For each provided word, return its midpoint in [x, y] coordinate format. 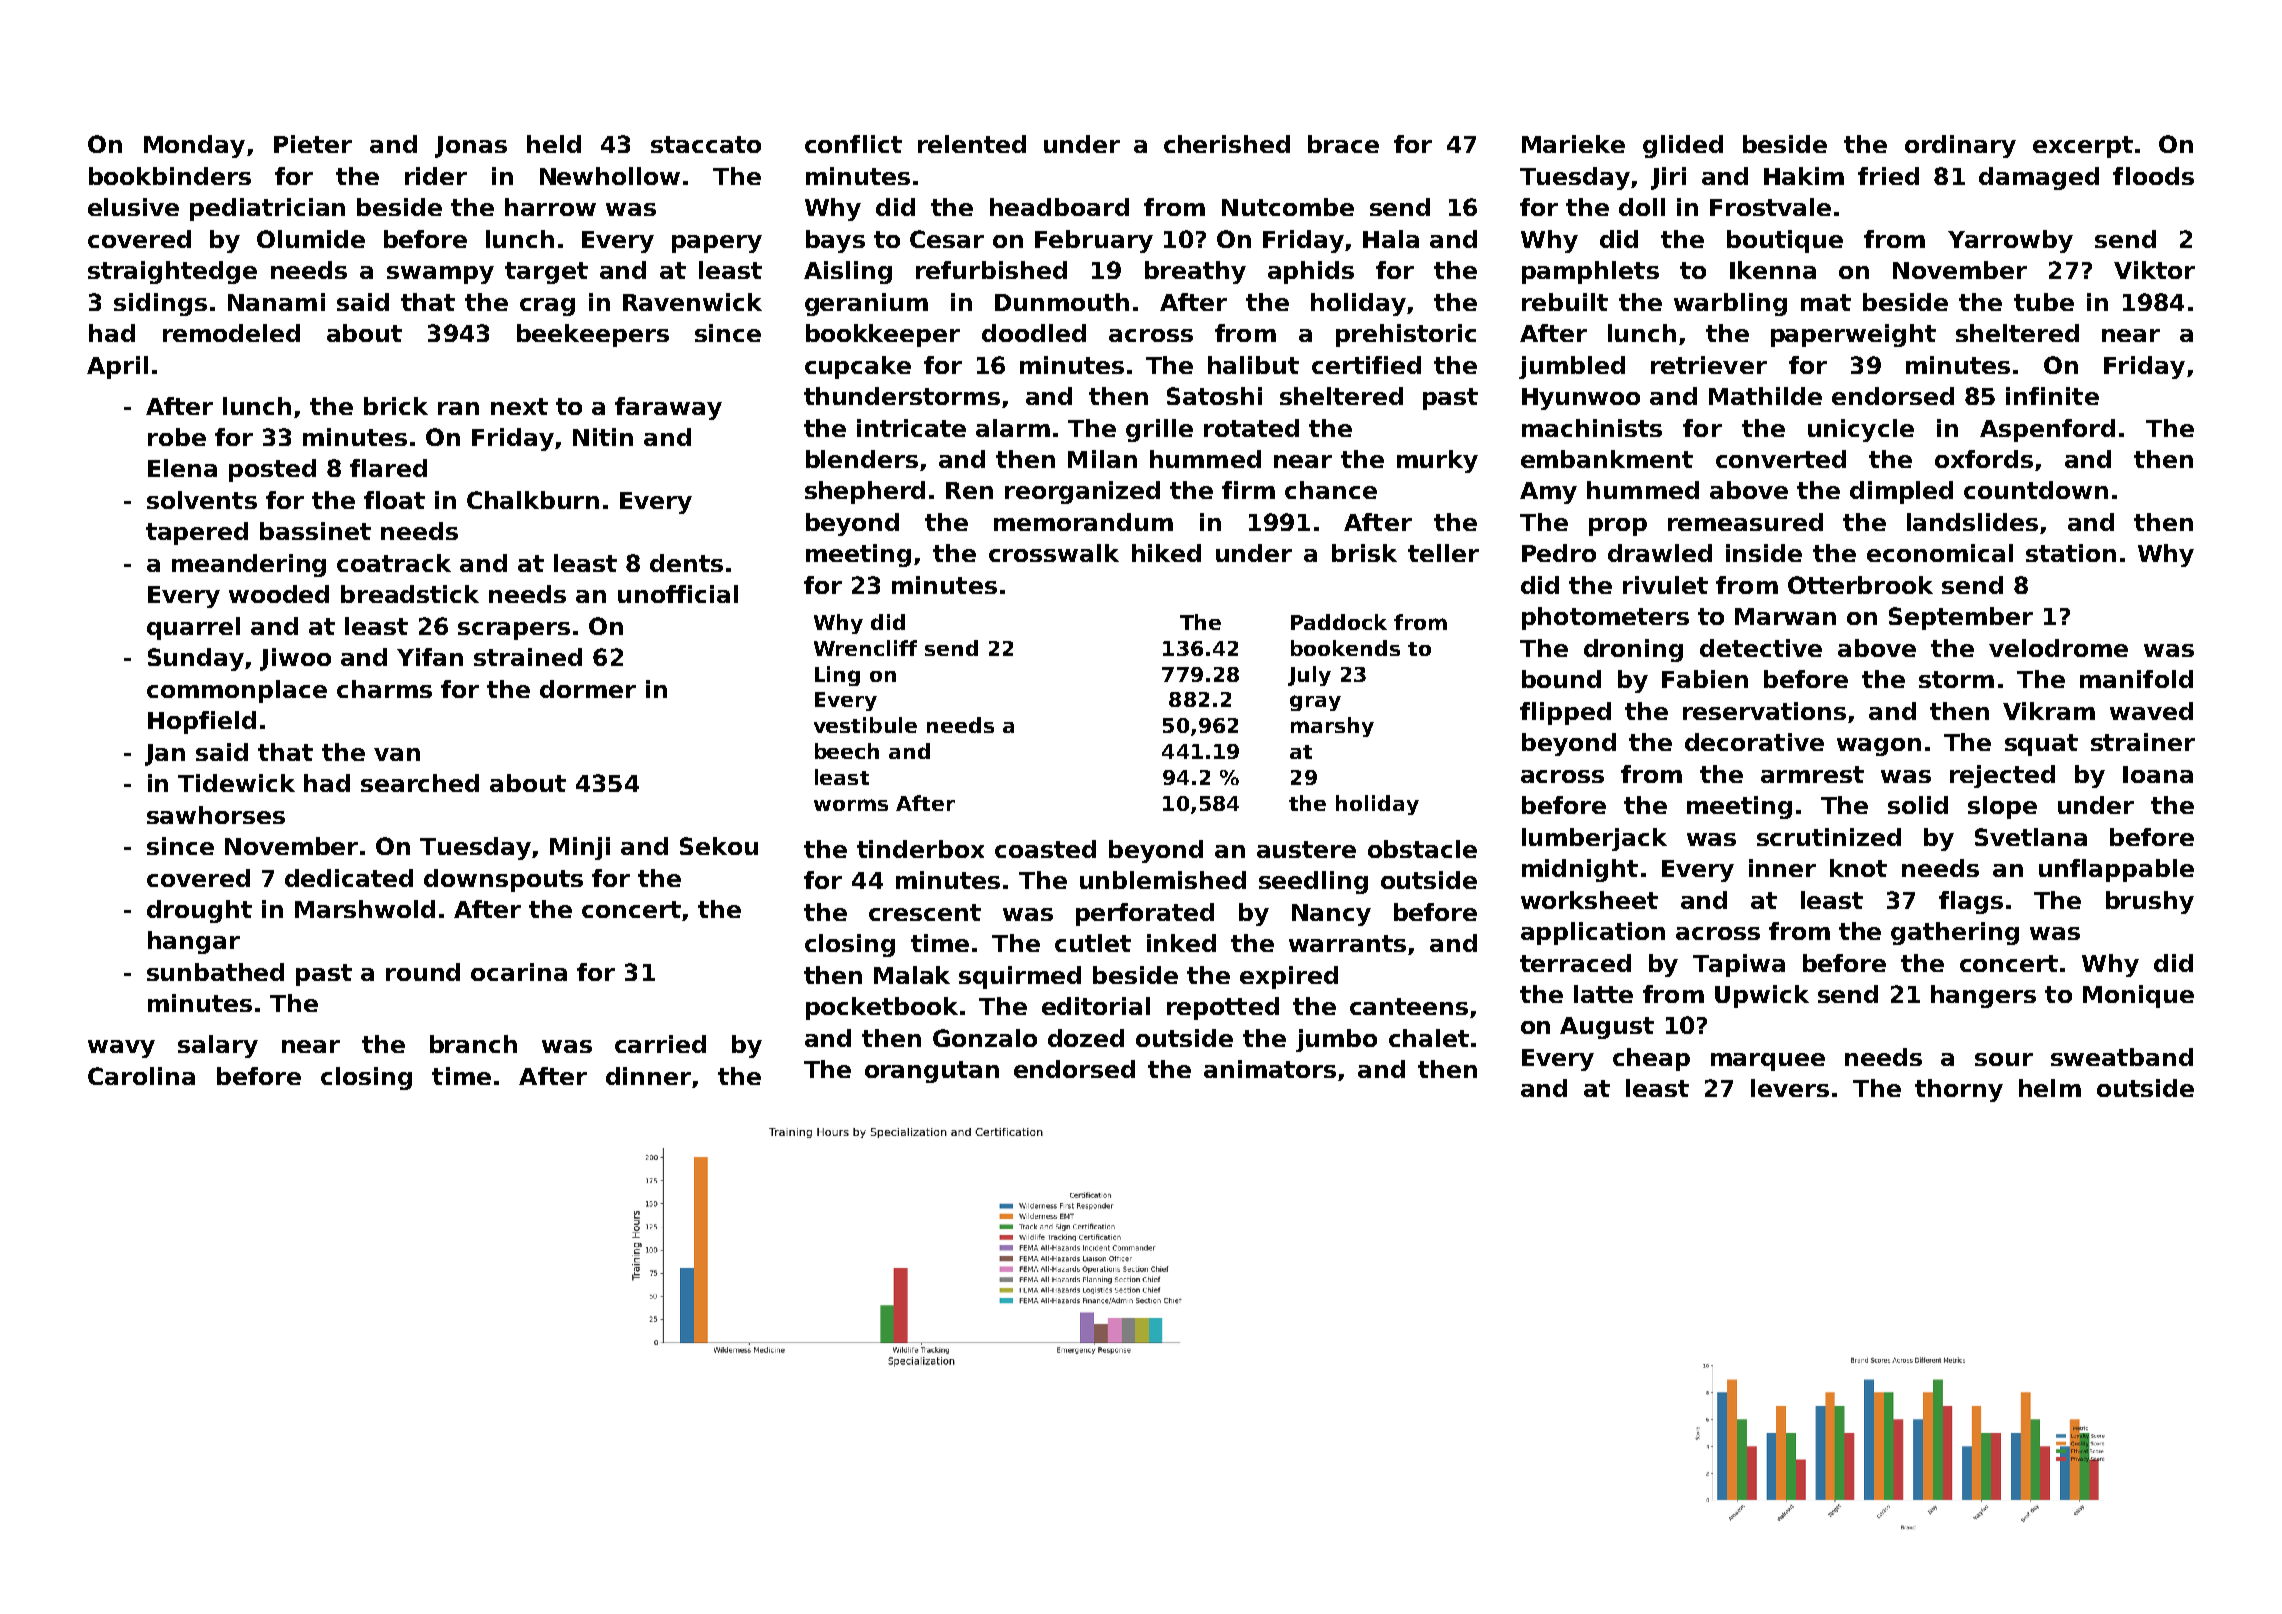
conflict [853, 144]
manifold [2136, 679]
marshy [1332, 727]
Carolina [141, 1076]
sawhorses [216, 815]
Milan [1102, 459]
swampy [440, 275]
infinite [2052, 396]
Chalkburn [533, 500]
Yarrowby [2010, 241]
